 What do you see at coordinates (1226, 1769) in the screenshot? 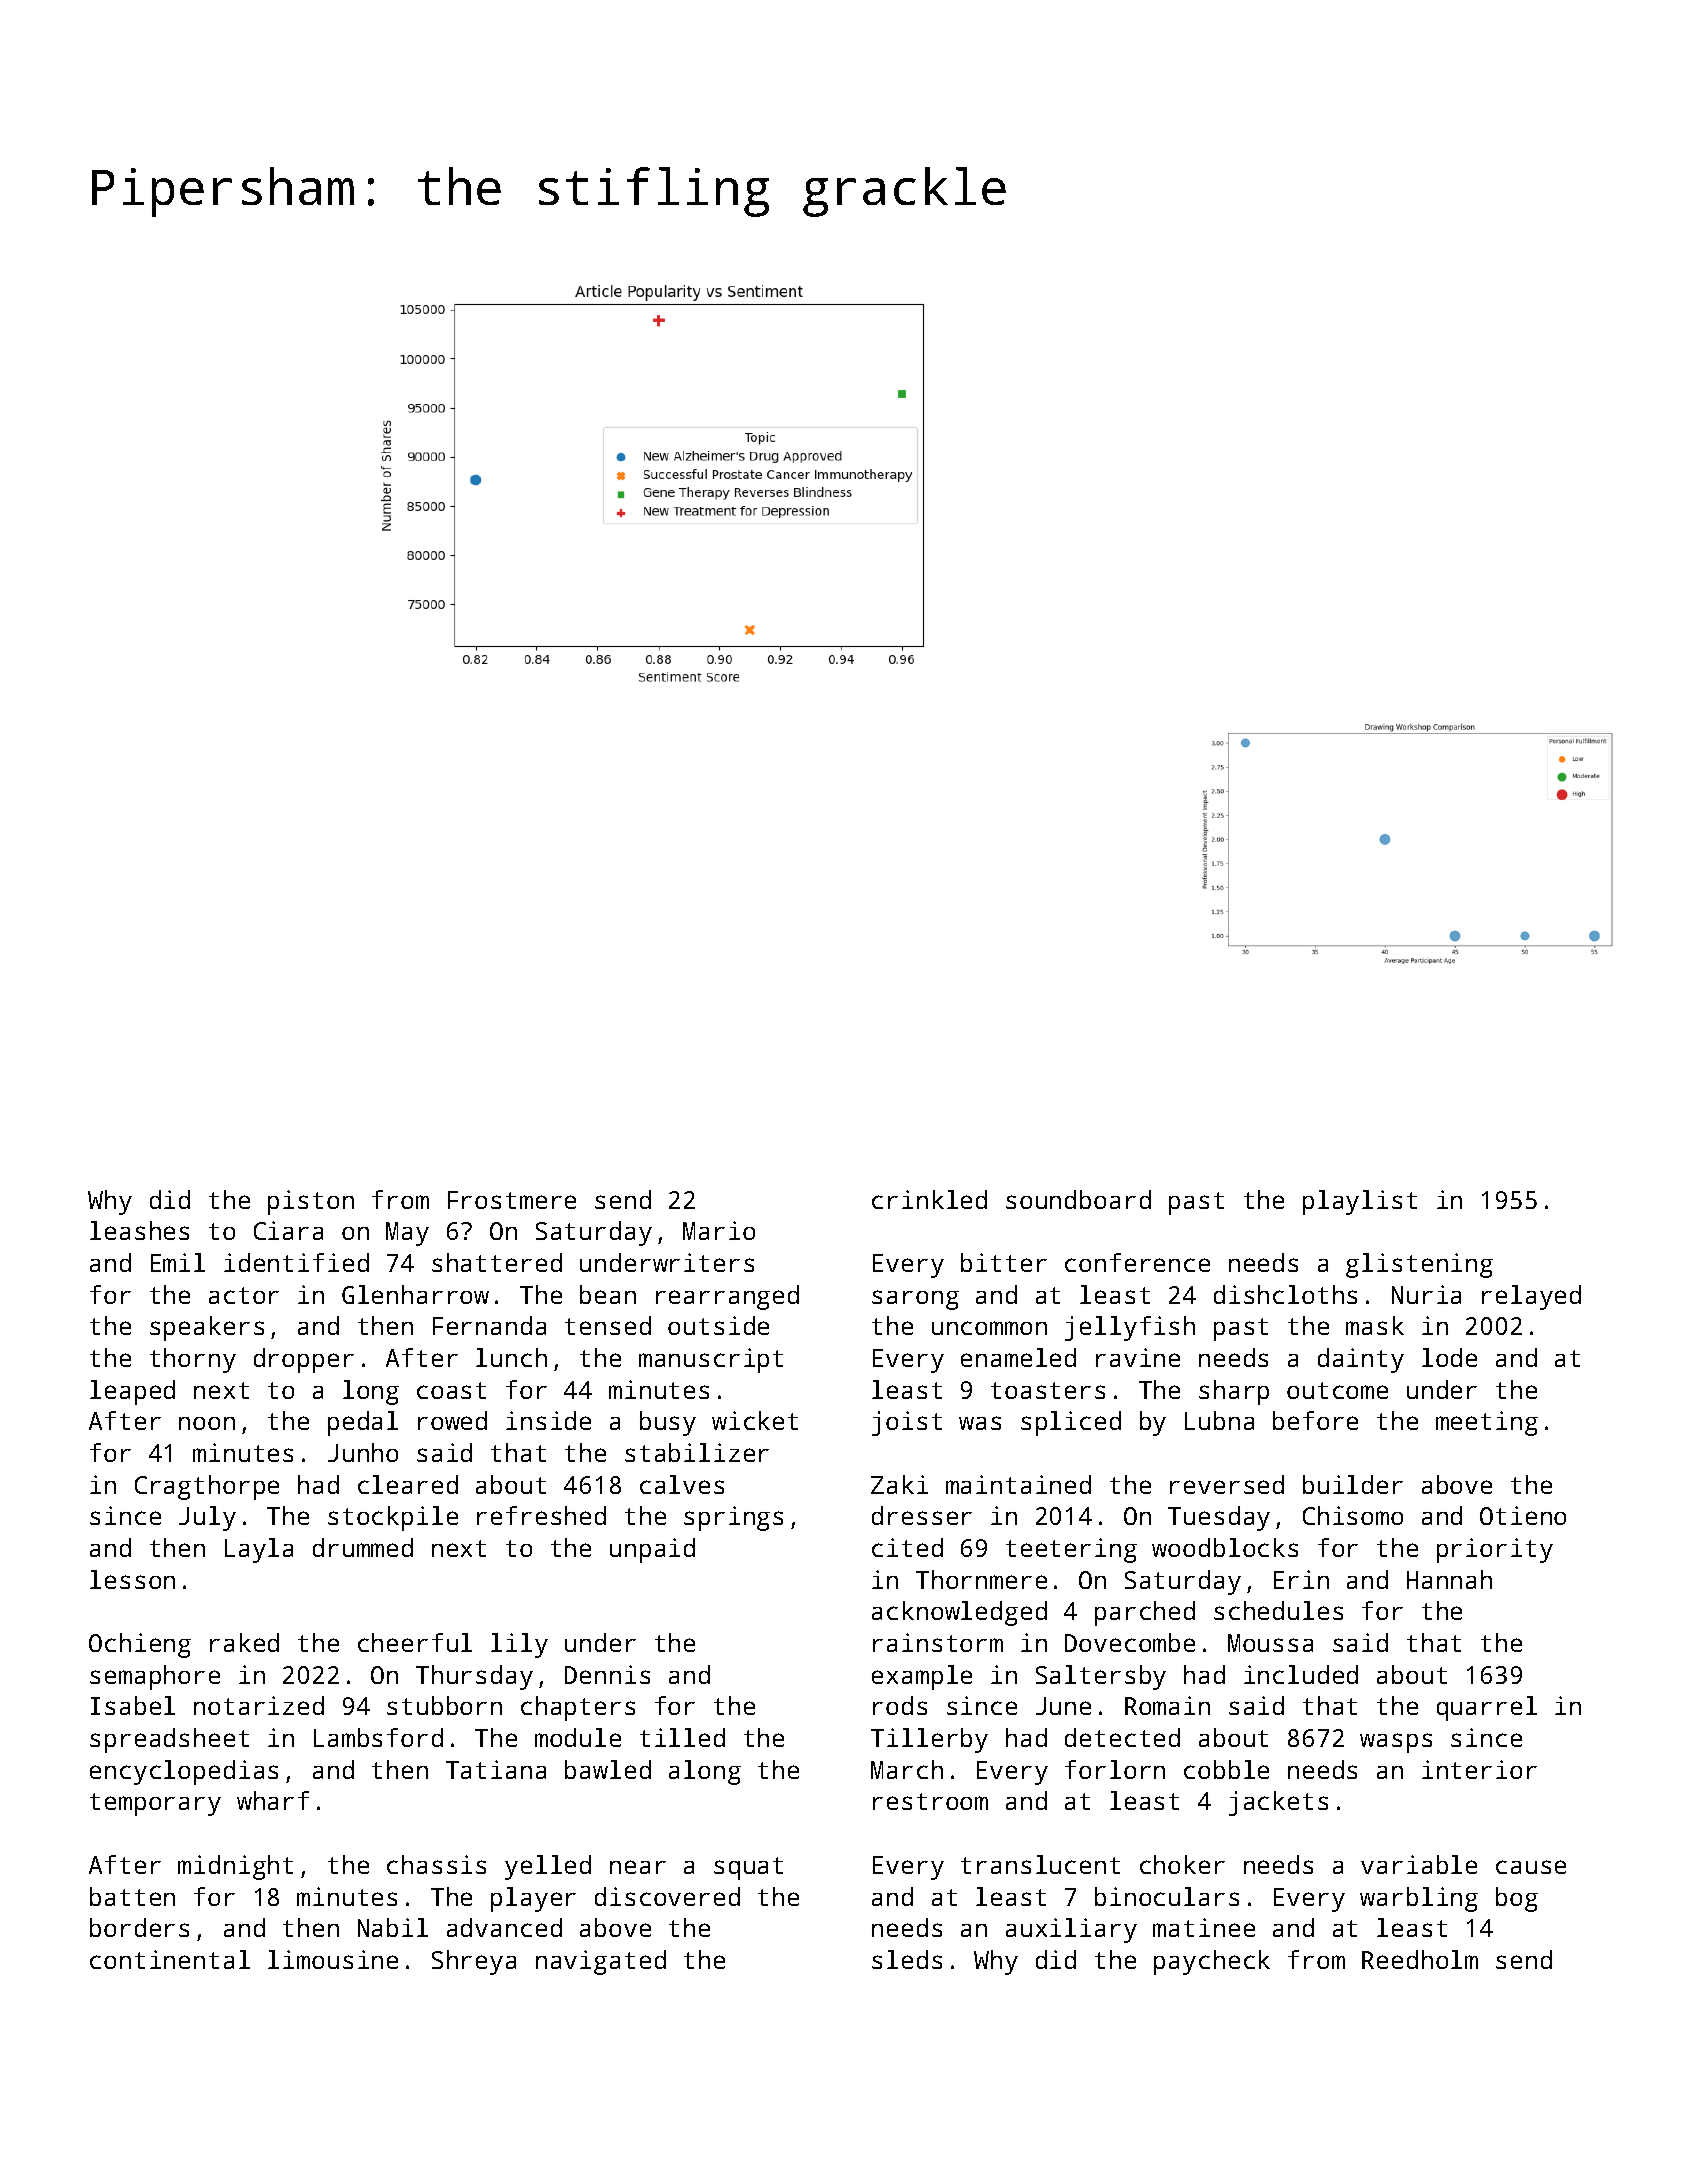
I see `cobble` at bounding box center [1226, 1769].
